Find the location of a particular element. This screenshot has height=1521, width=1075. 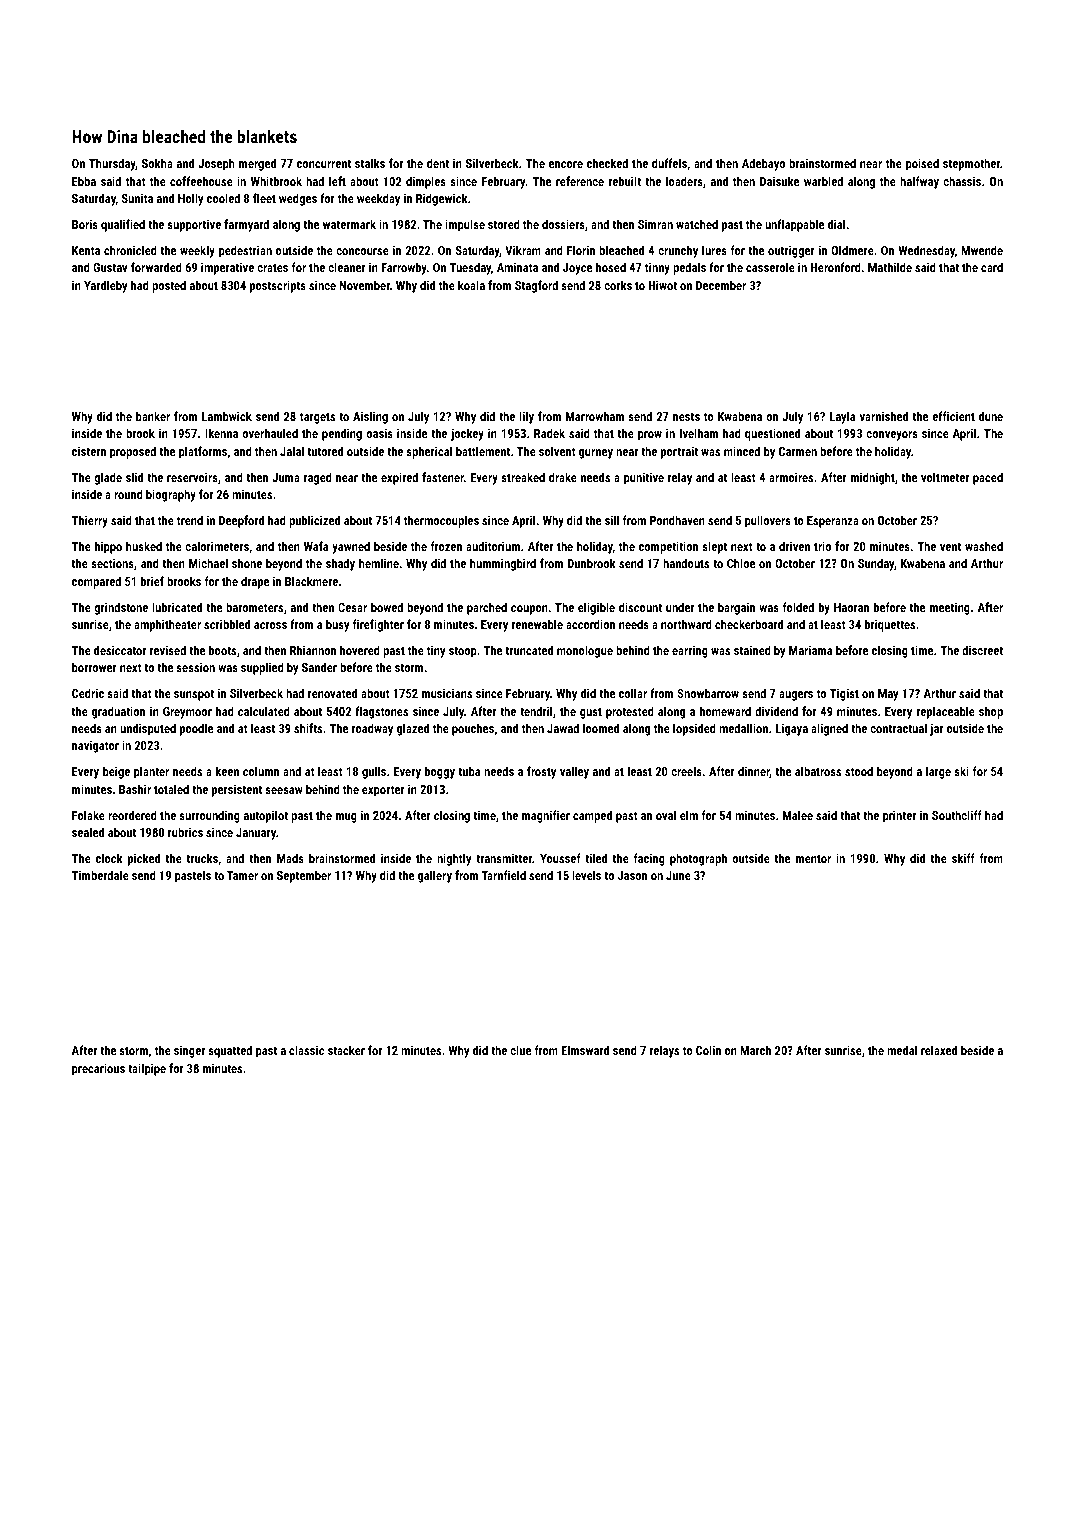

imperative is located at coordinates (227, 268).
